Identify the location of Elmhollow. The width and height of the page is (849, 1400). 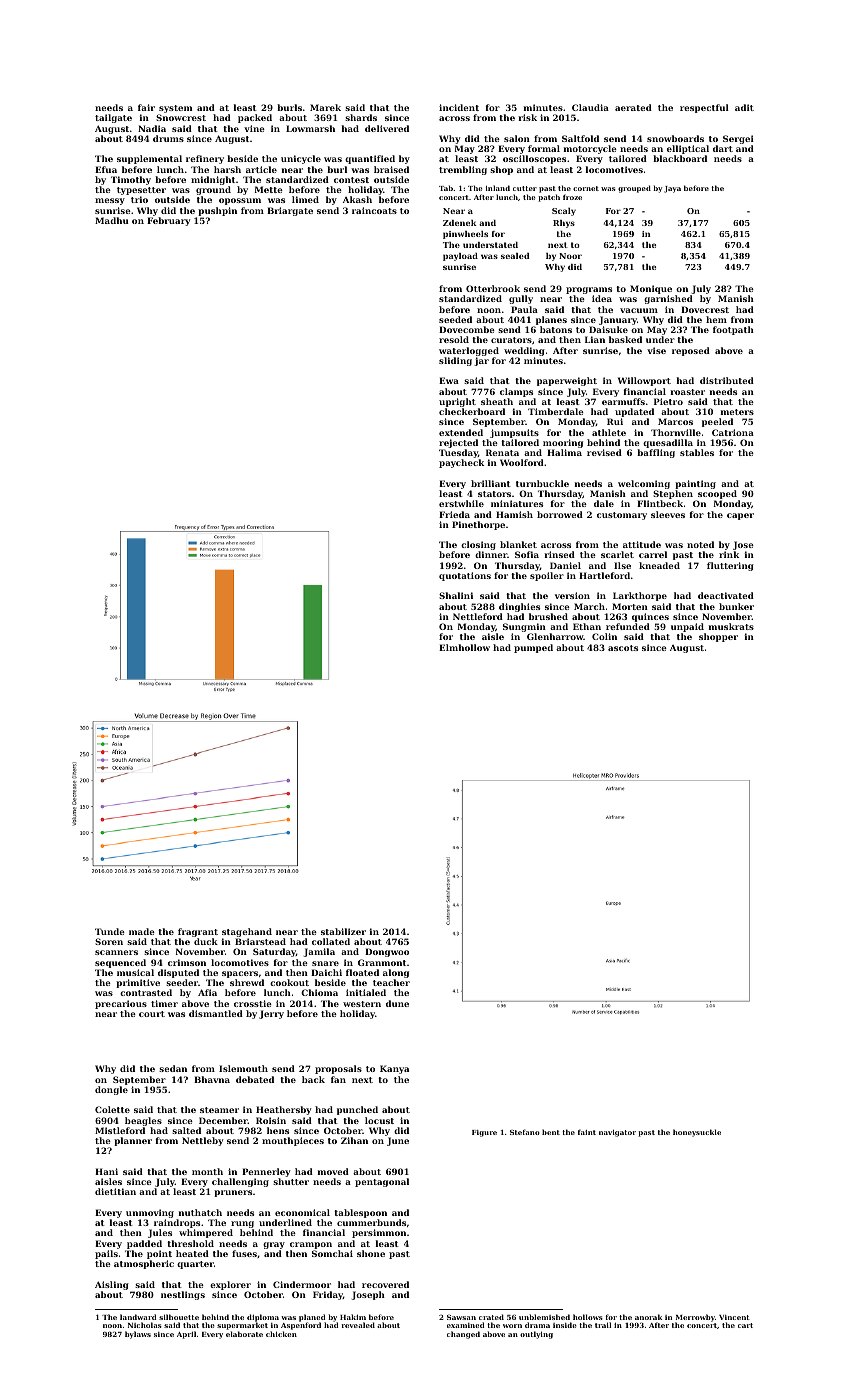
(464, 647).
